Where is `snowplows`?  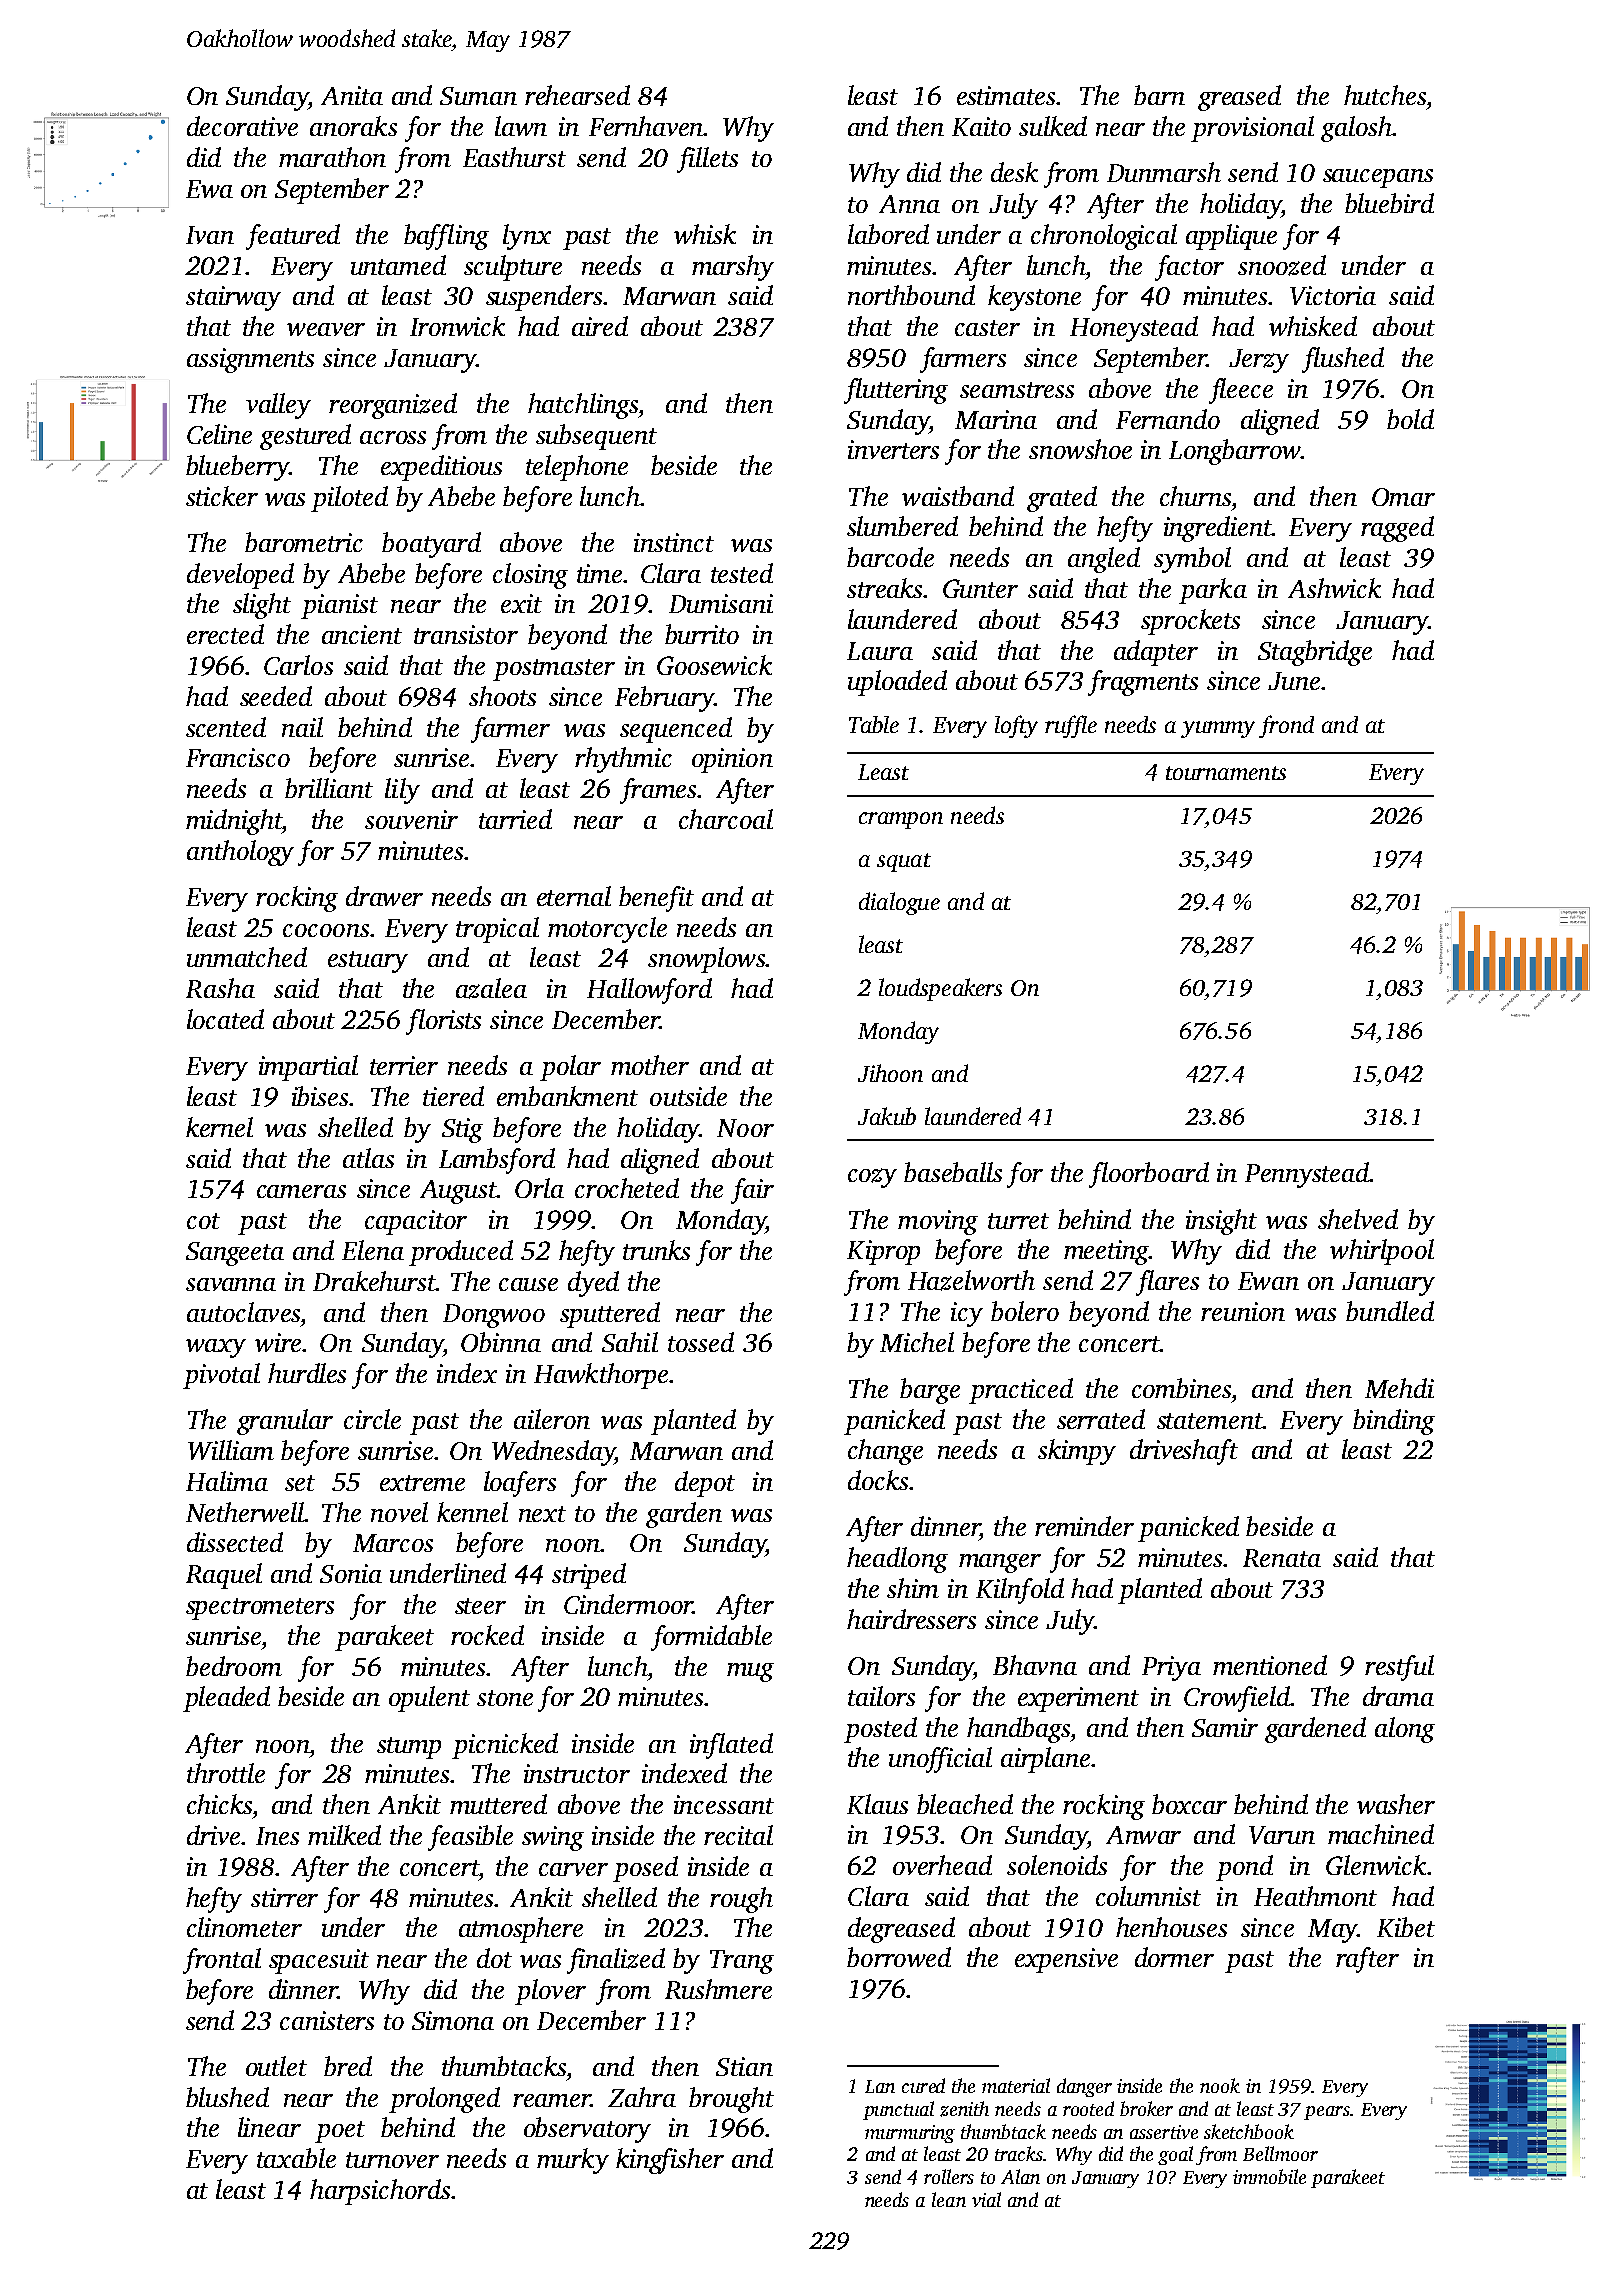
snowplows is located at coordinates (706, 960).
